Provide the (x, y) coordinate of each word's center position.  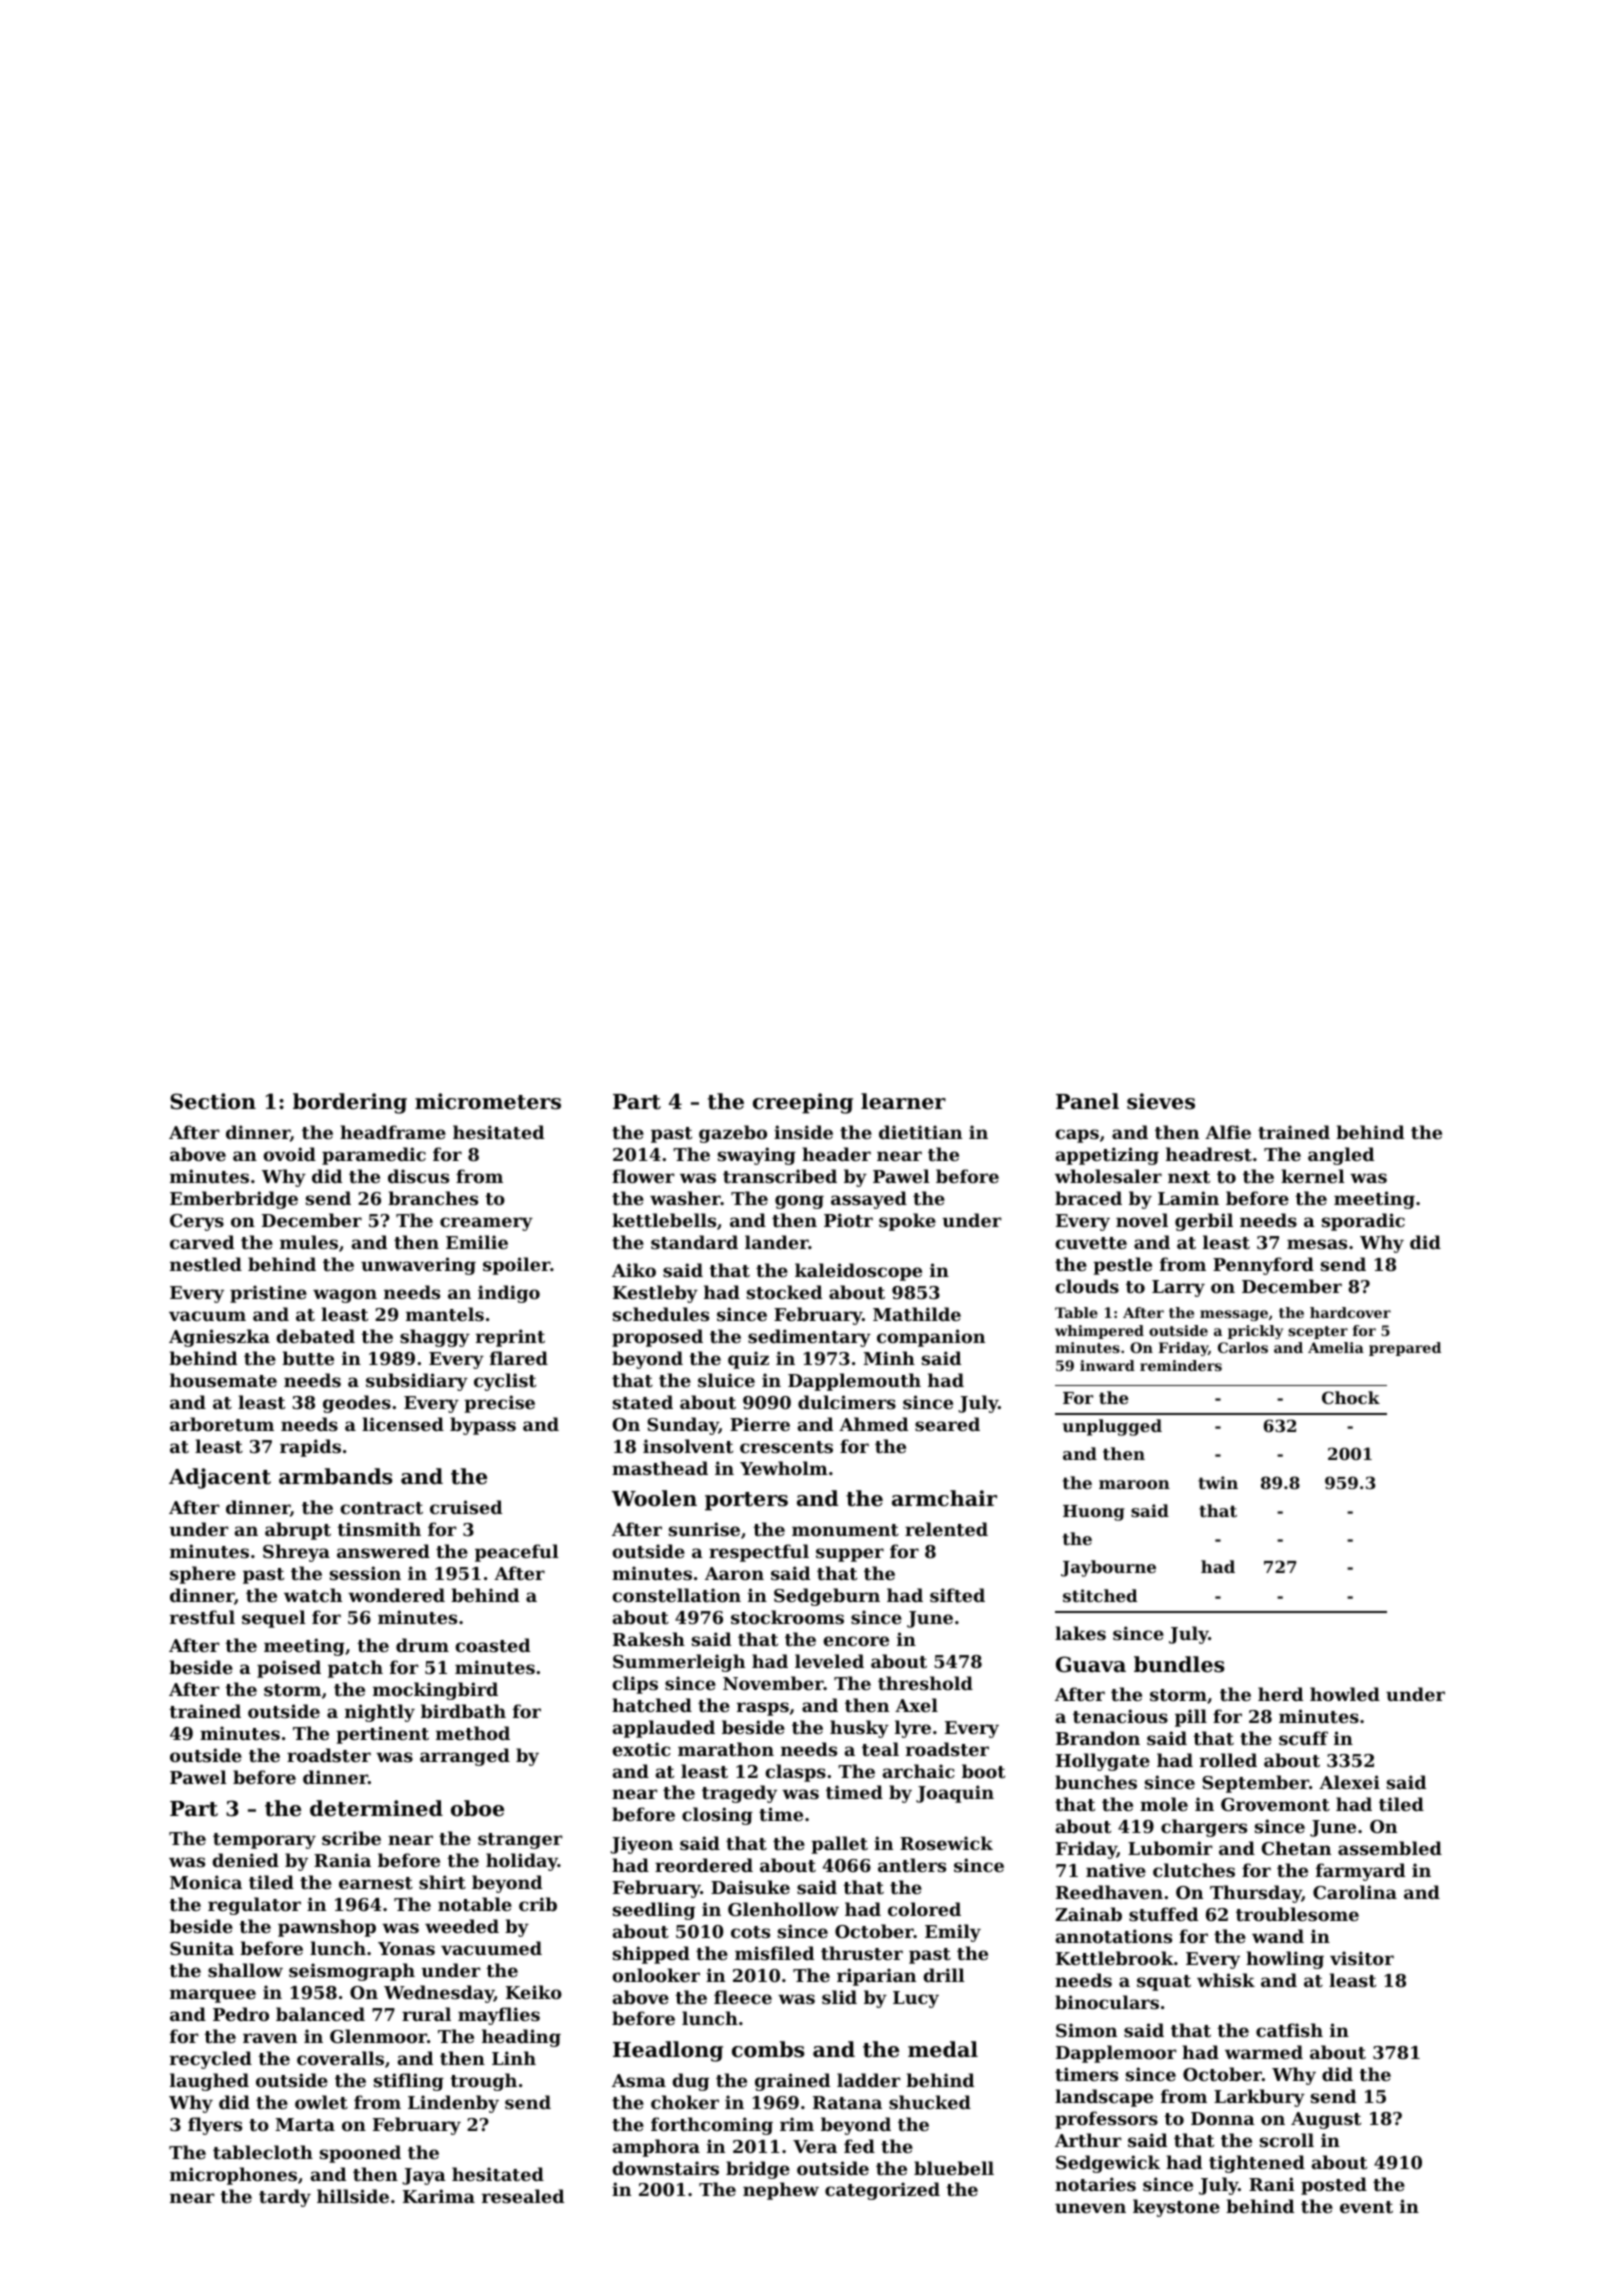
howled (1345, 1694)
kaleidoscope (858, 1272)
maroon (1134, 1484)
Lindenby (453, 2104)
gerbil (1204, 1222)
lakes (1080, 1633)
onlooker (656, 1975)
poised (289, 1669)
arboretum (222, 1424)
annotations (1114, 1936)
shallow (245, 1970)
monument (845, 1530)
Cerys (197, 1222)
